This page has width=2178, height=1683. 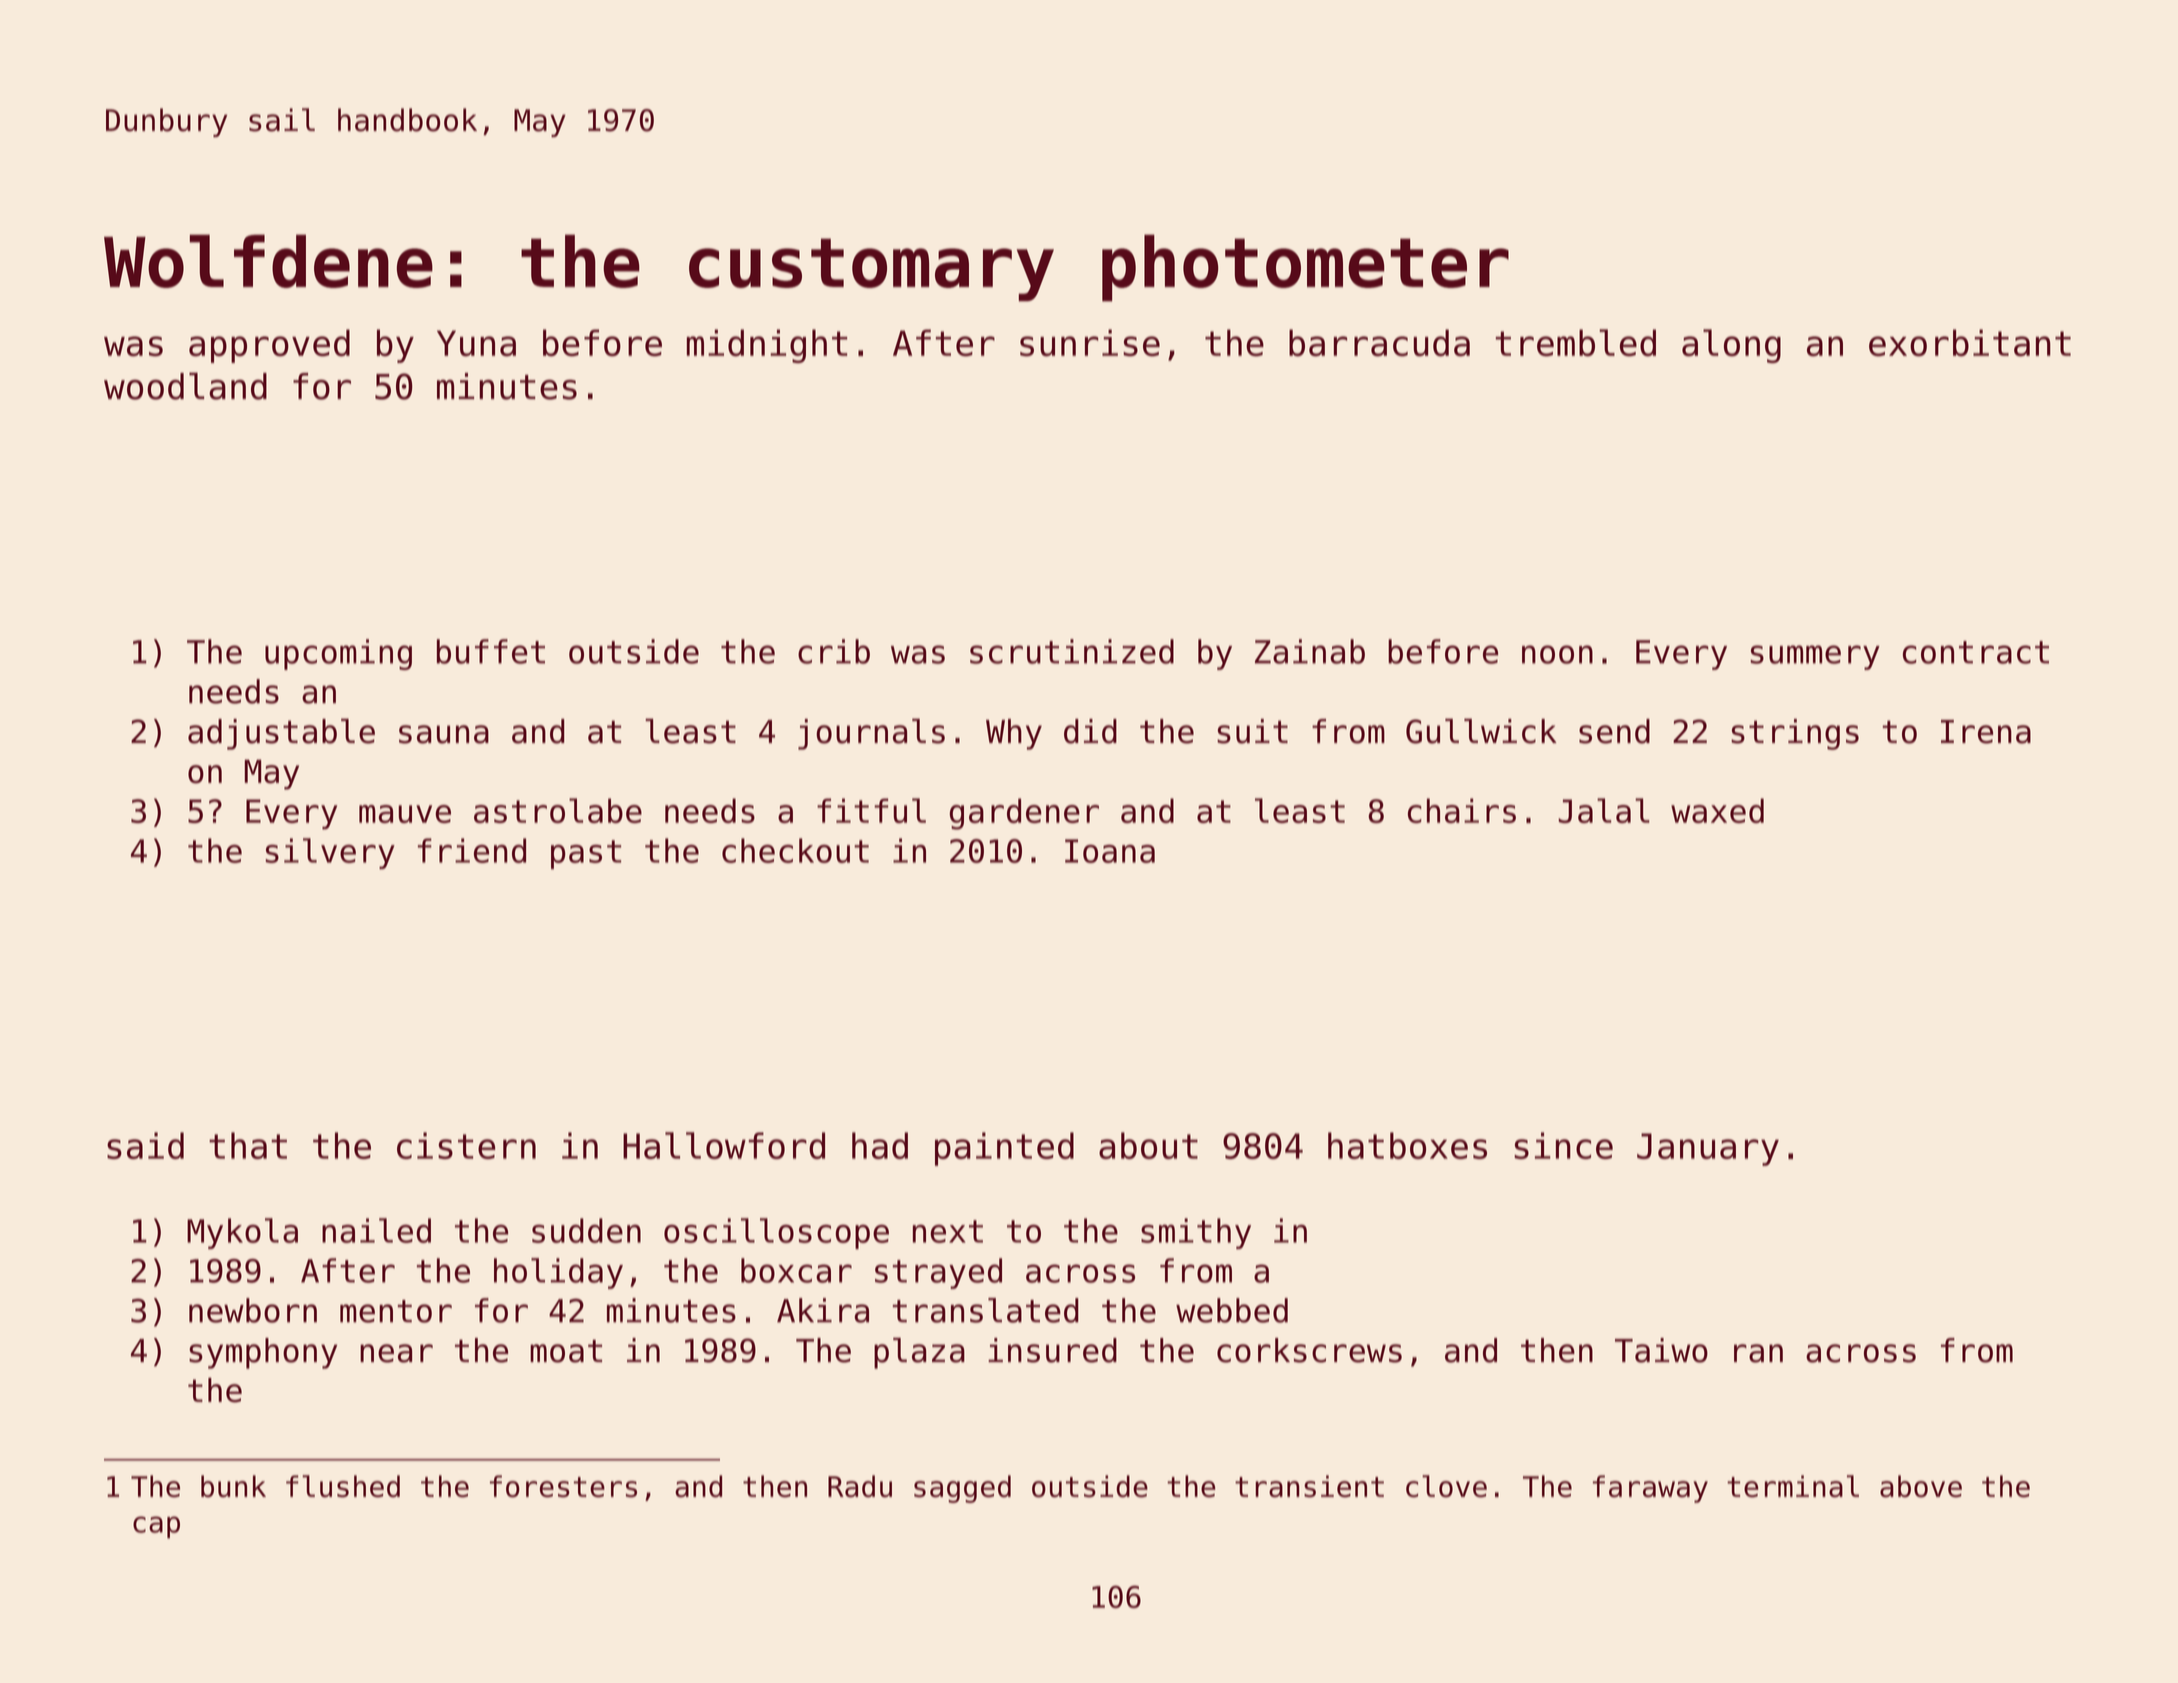 I want to click on Akira, so click(x=823, y=1310).
